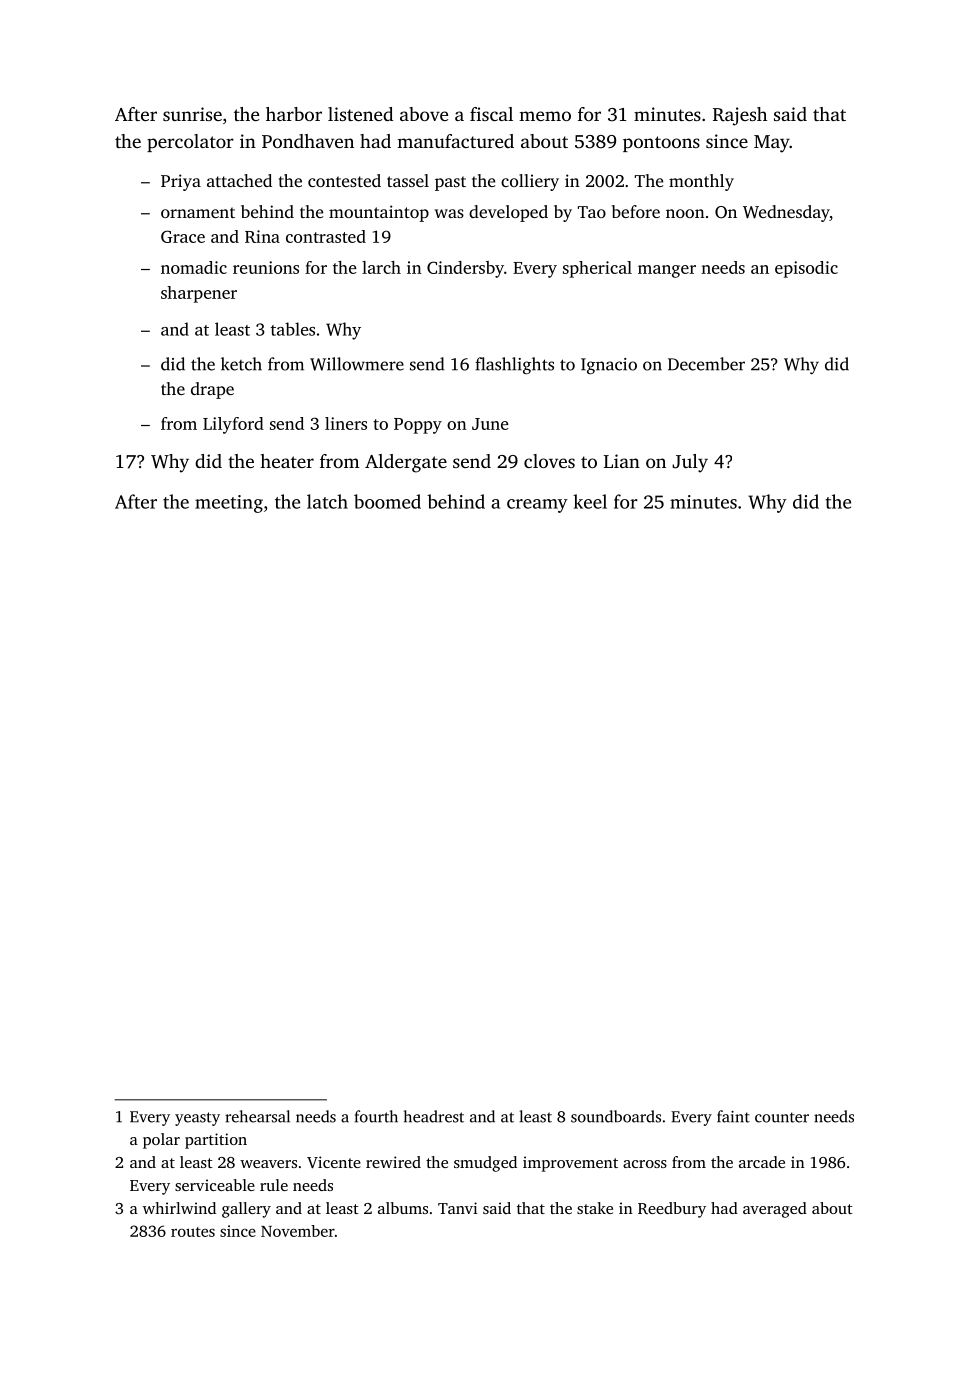 This screenshot has width=979, height=1391. Describe the element at coordinates (193, 1232) in the screenshot. I see `routes` at that location.
